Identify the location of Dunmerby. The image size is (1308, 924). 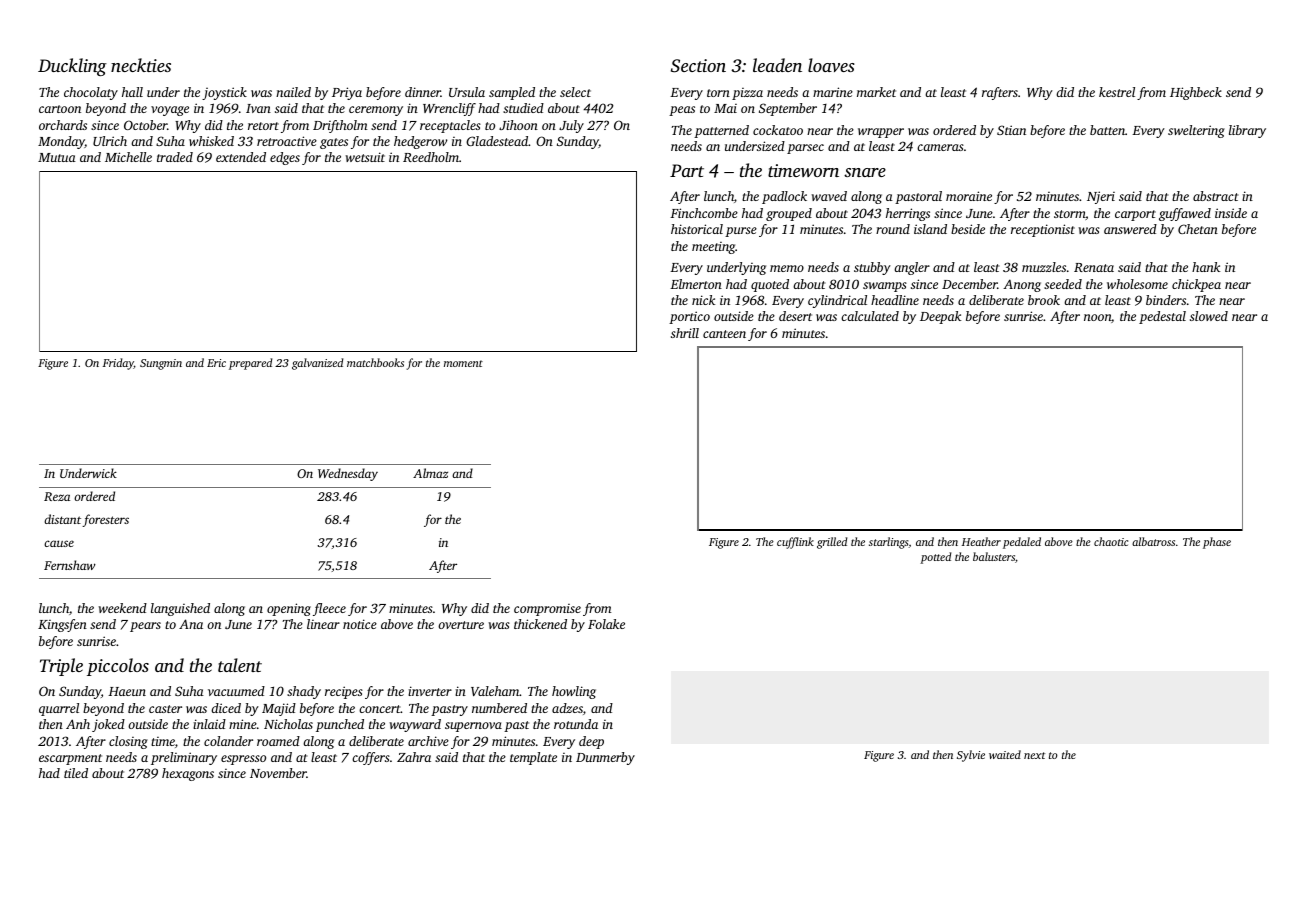
(605, 758).
